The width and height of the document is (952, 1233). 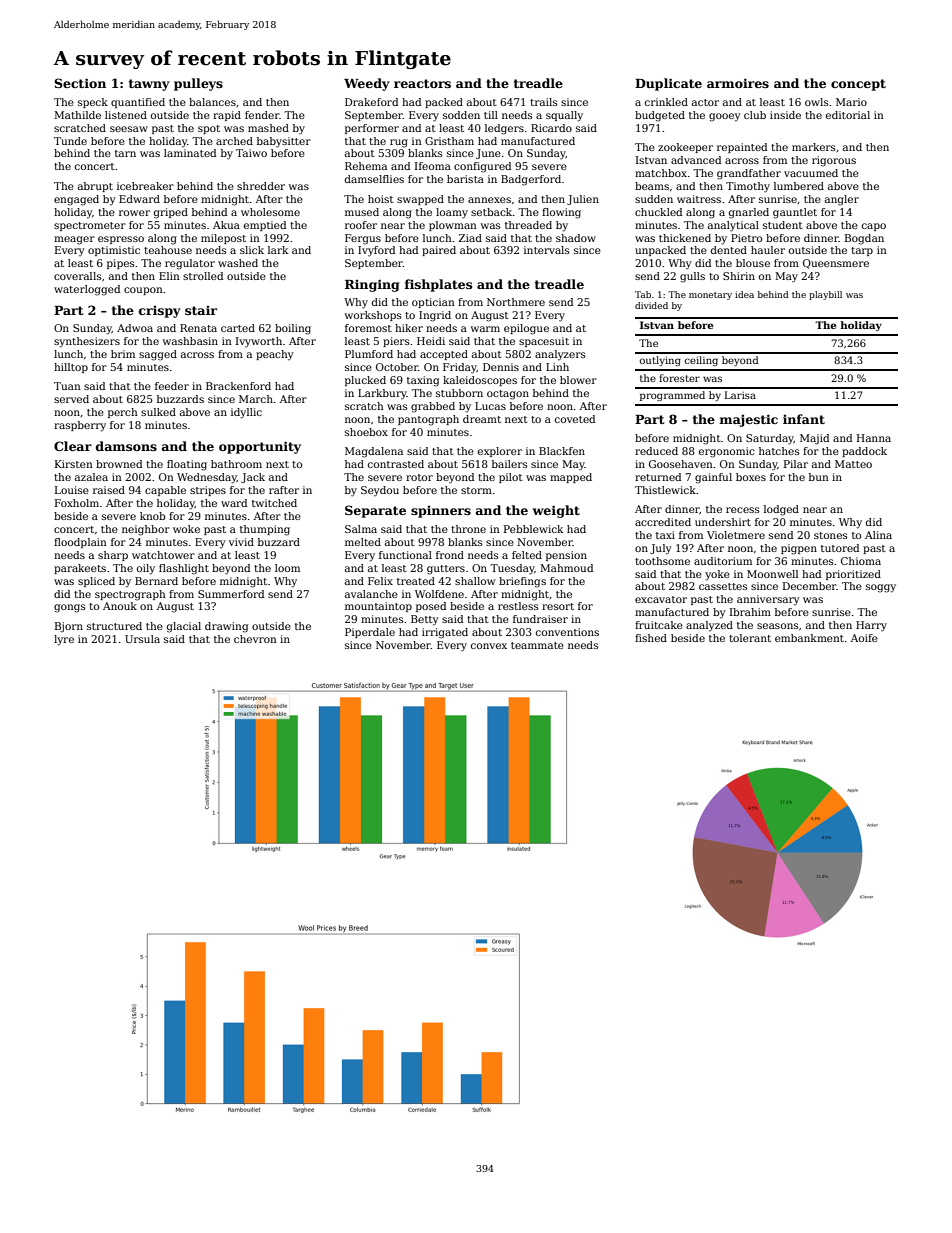 What do you see at coordinates (198, 84) in the document?
I see `pulleys` at bounding box center [198, 84].
